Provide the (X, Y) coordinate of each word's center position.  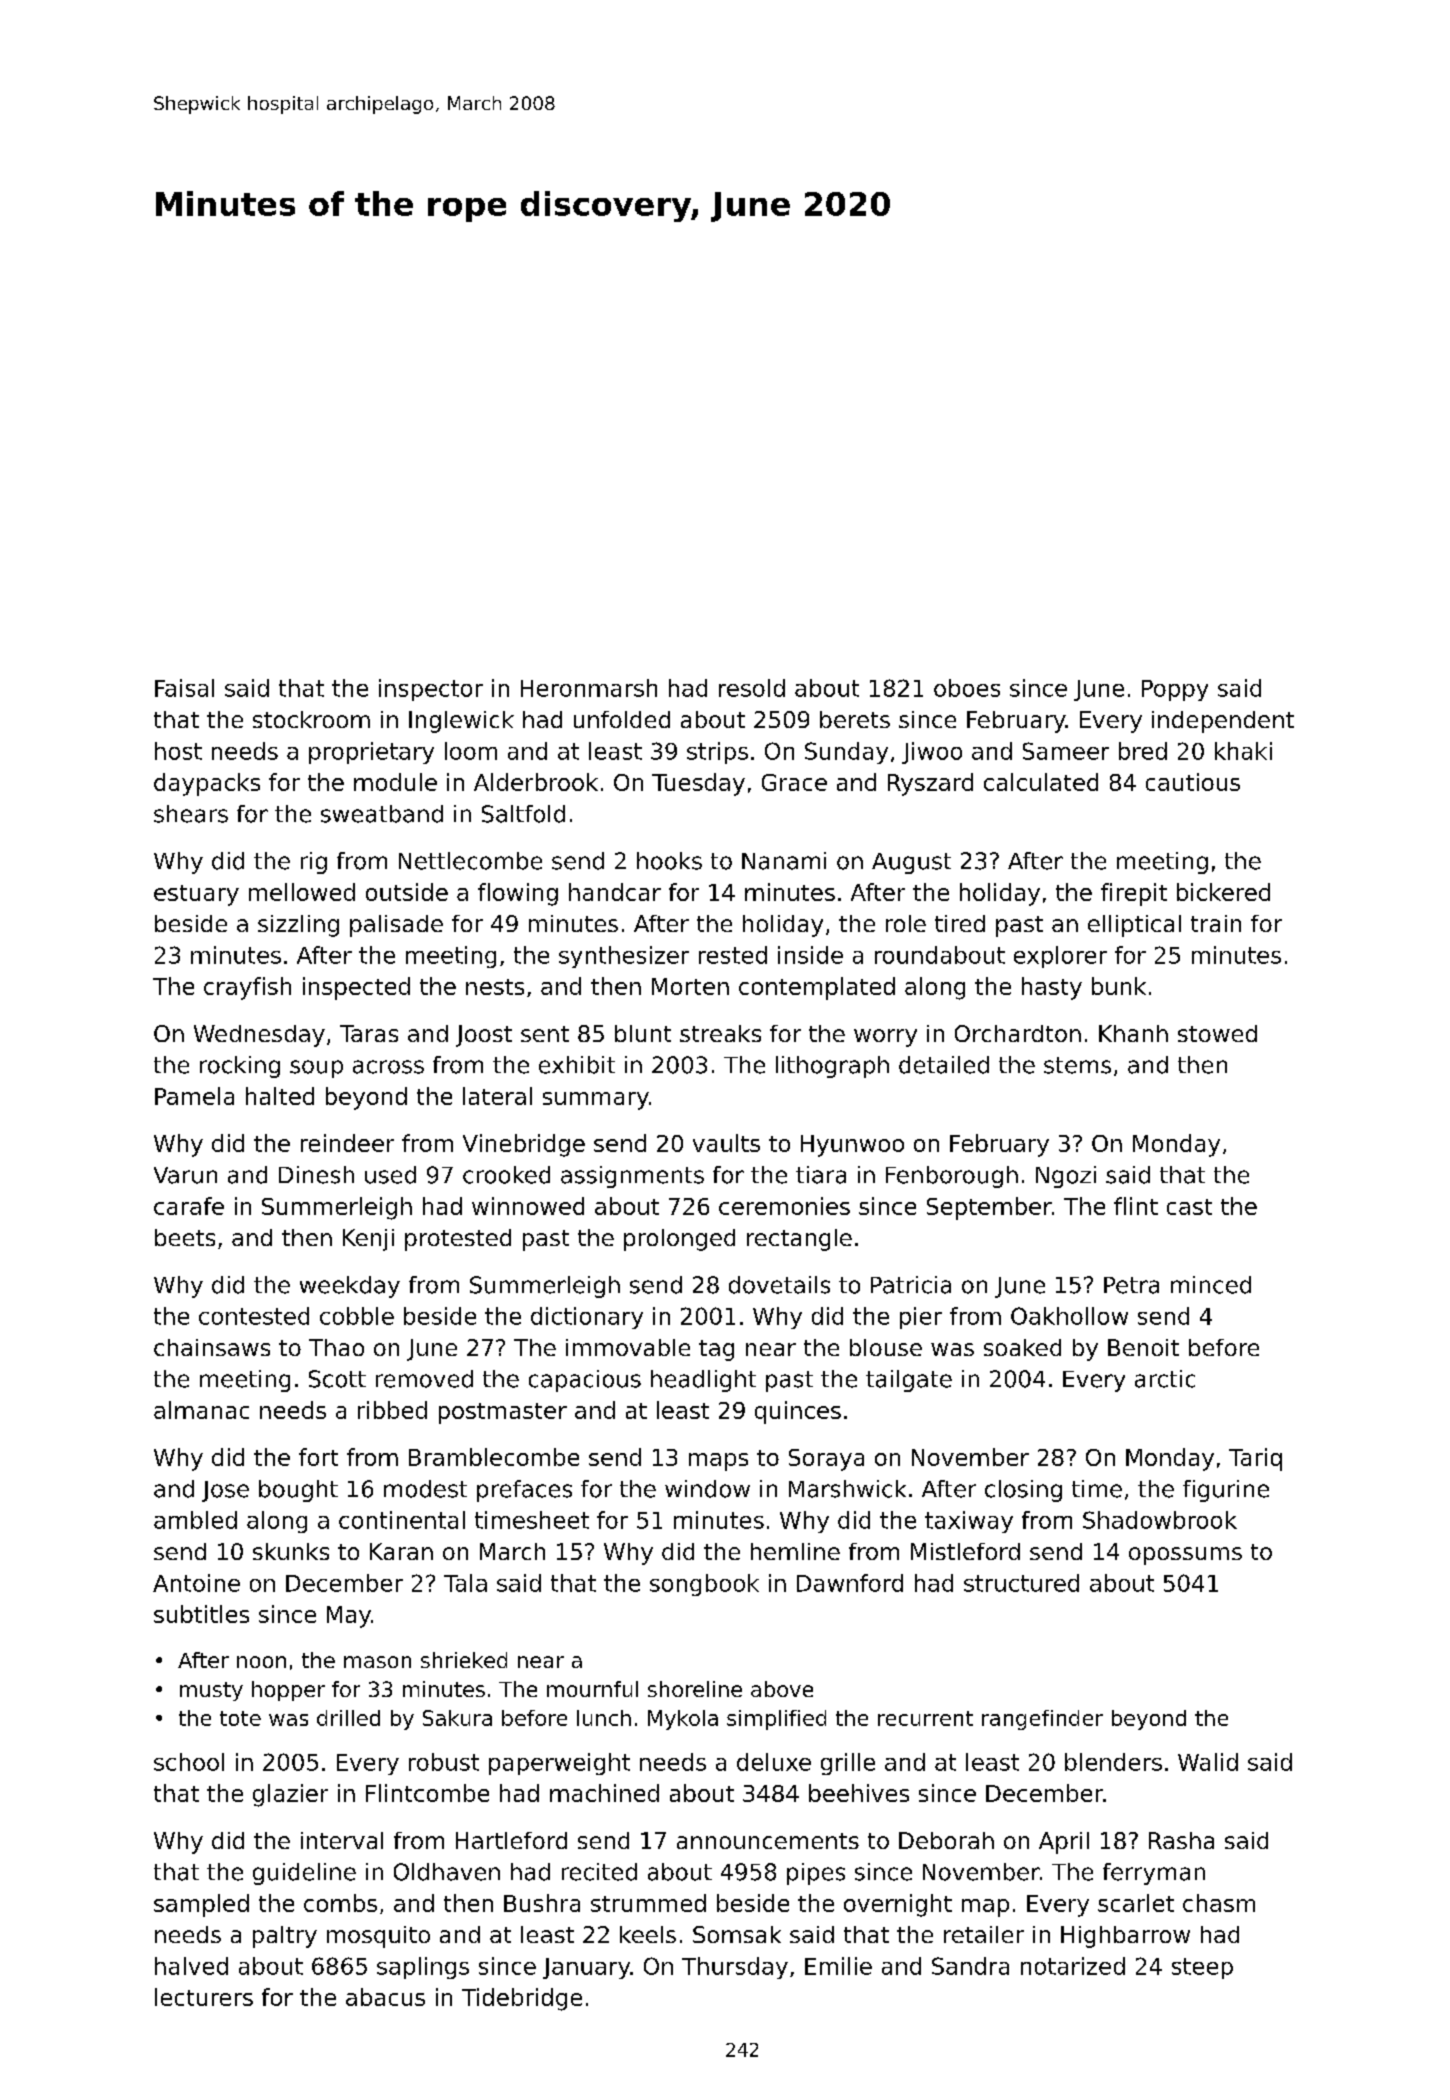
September (989, 1208)
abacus (385, 1997)
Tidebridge (522, 1999)
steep (1202, 1968)
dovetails (779, 1285)
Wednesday (259, 1036)
